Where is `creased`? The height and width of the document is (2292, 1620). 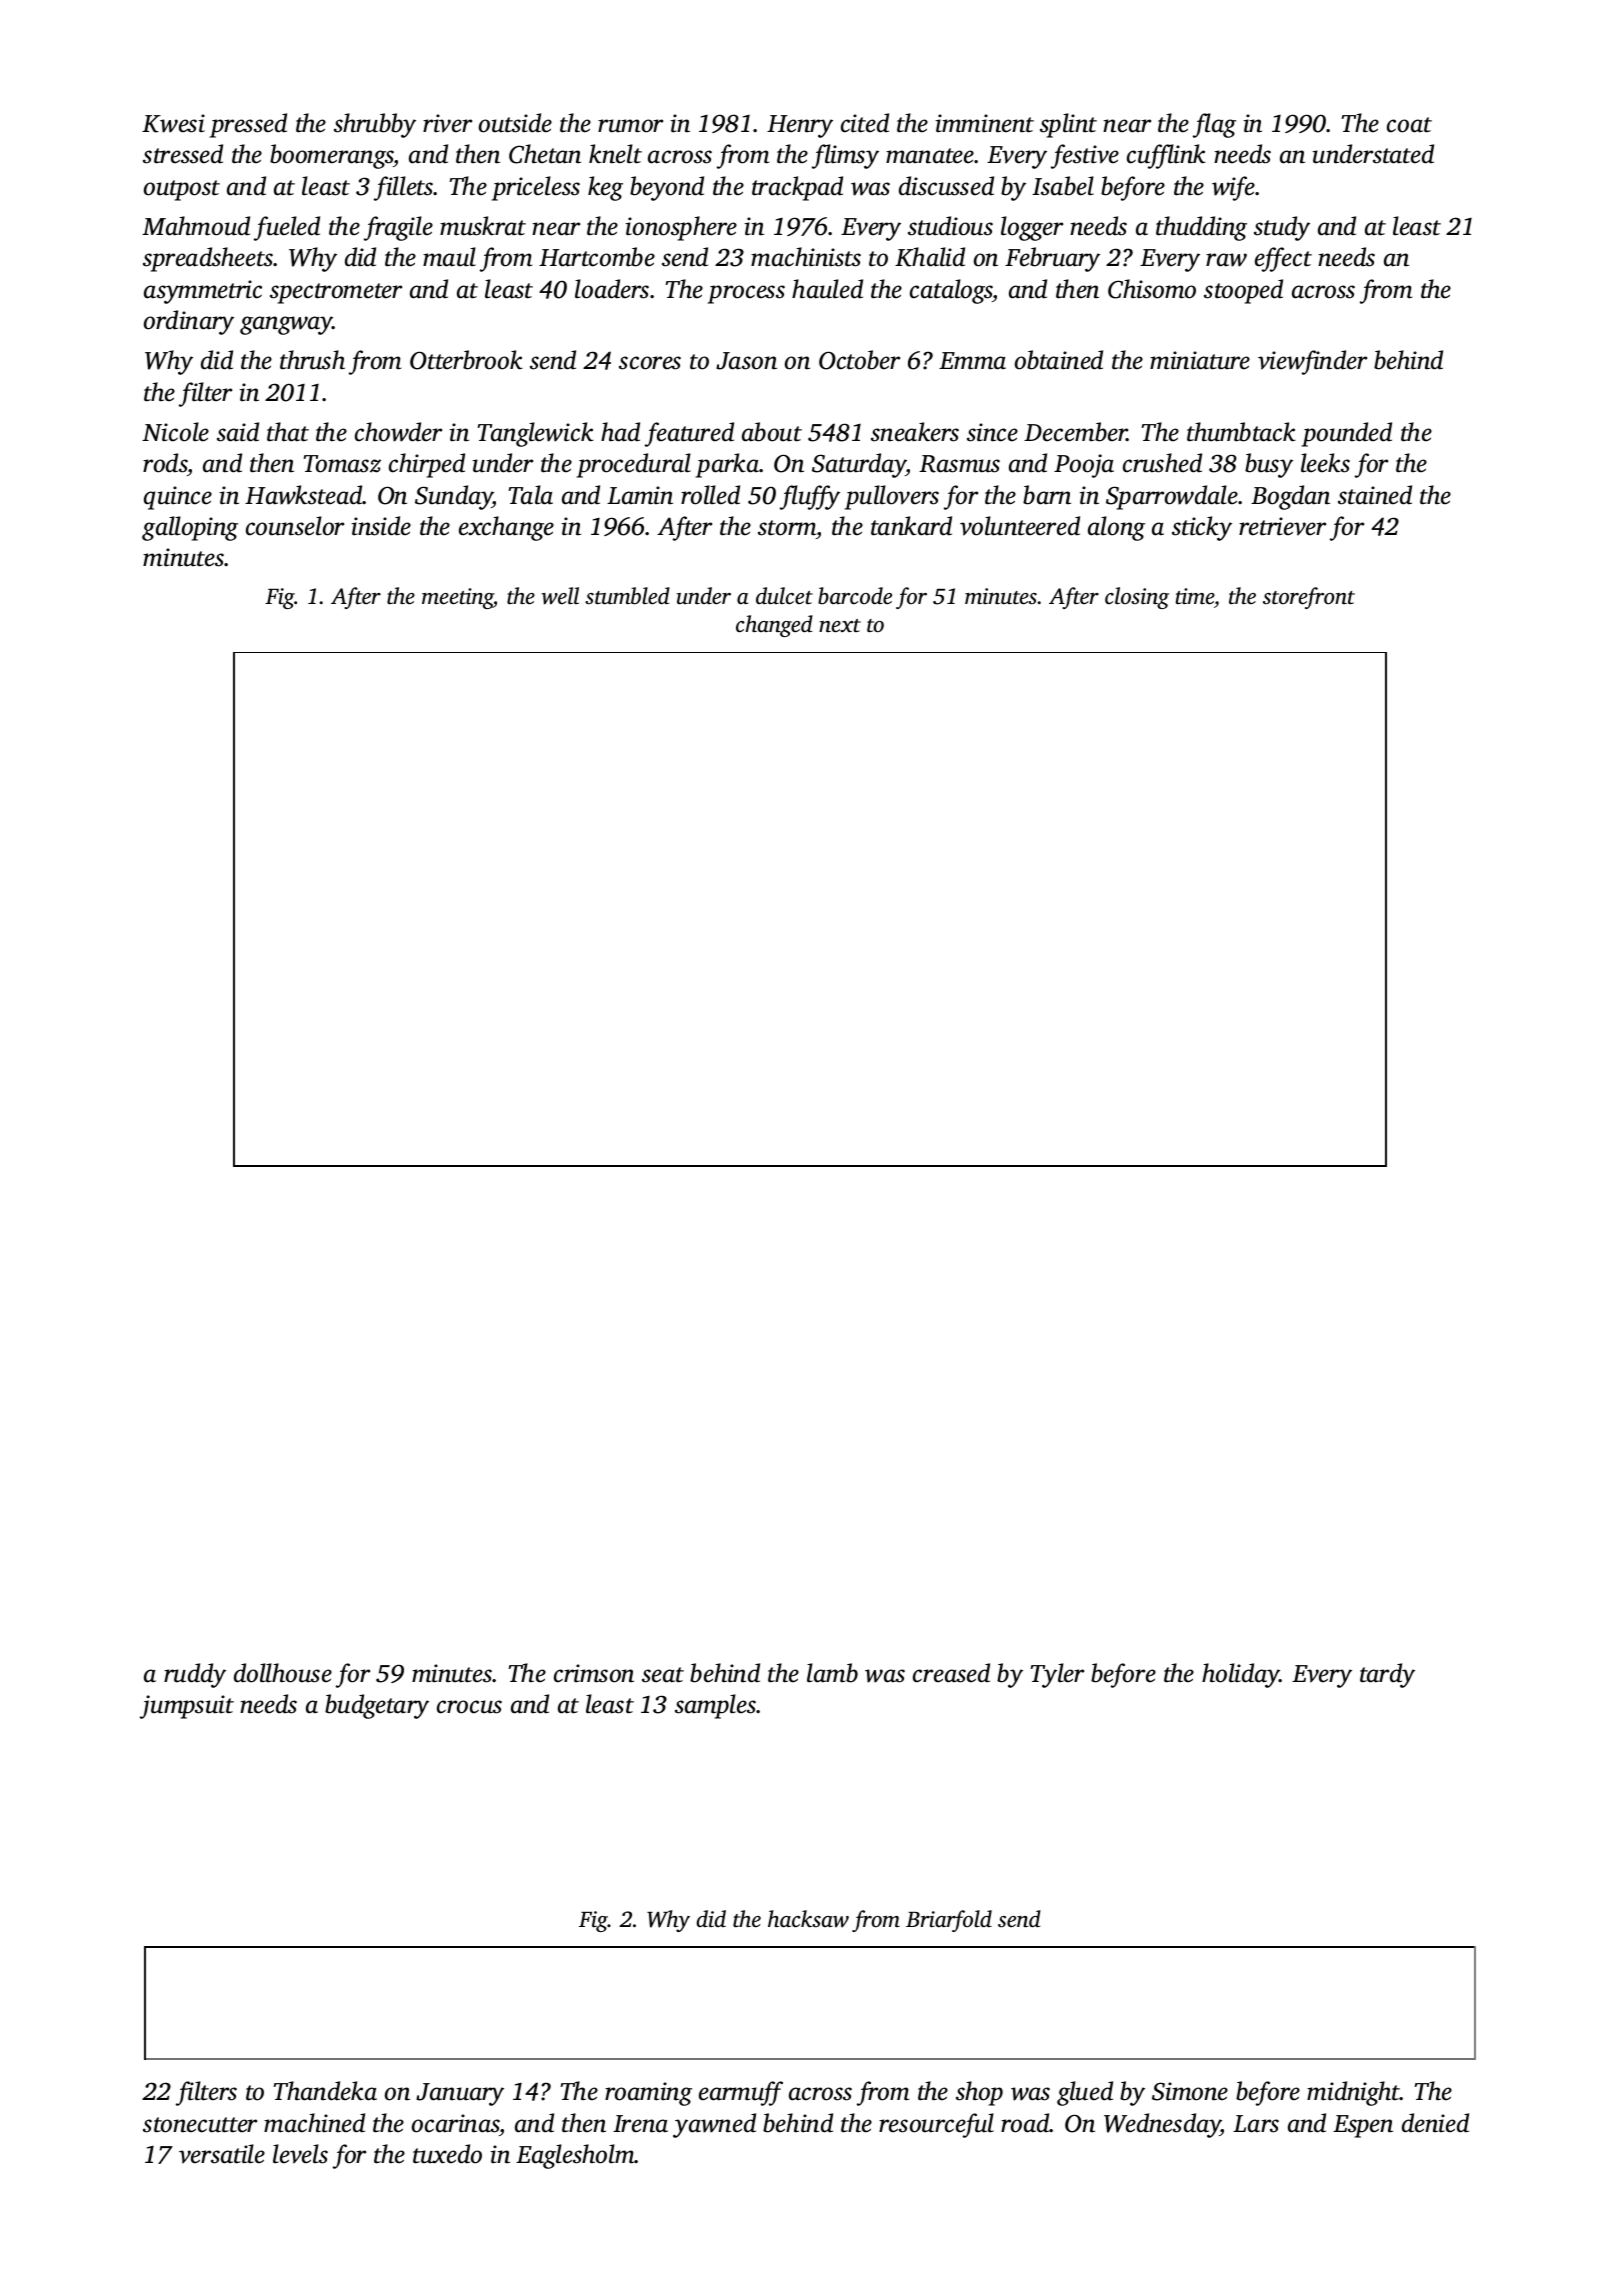 creased is located at coordinates (951, 1673).
